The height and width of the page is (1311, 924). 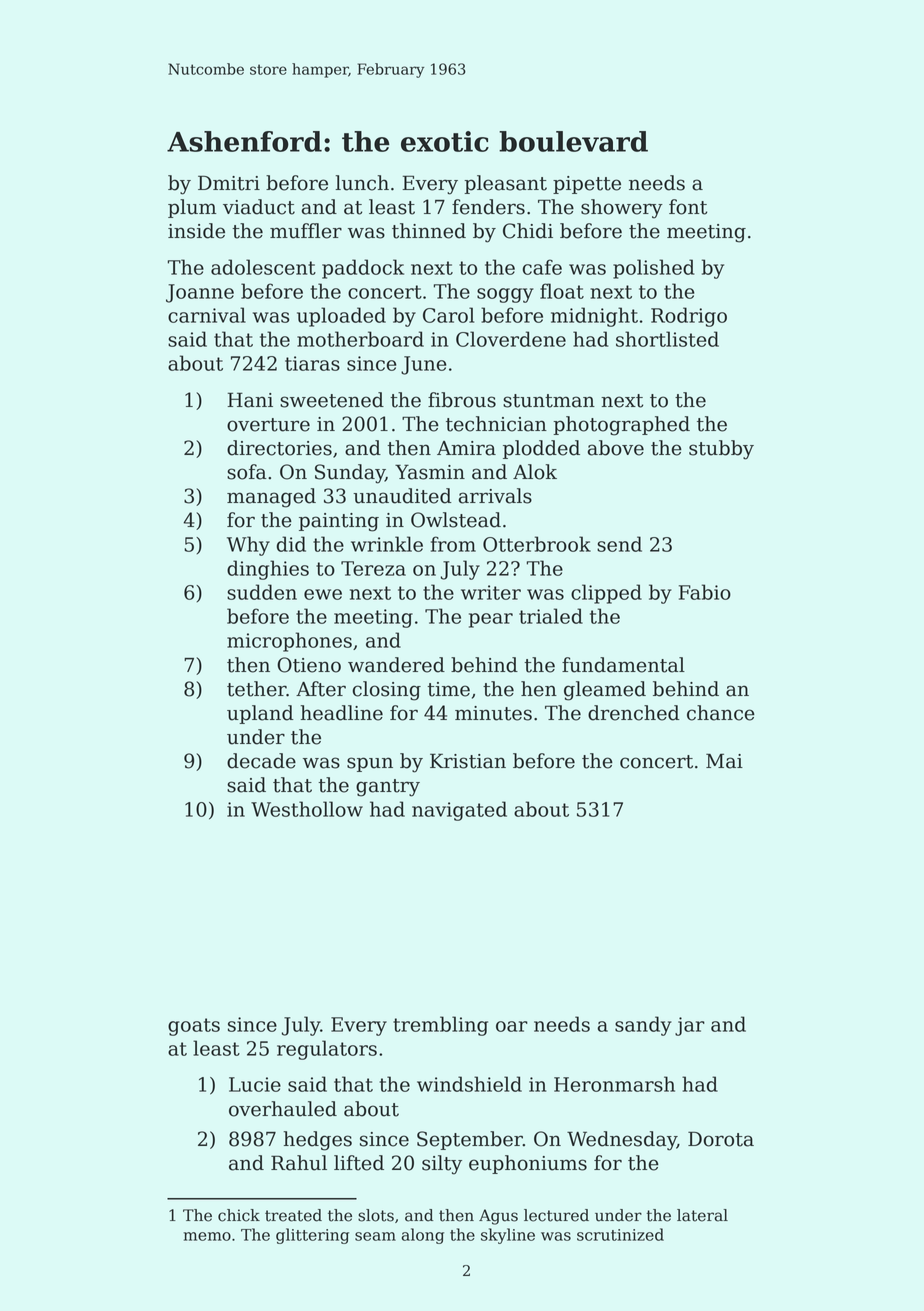 What do you see at coordinates (721, 713) in the page?
I see `chance` at bounding box center [721, 713].
